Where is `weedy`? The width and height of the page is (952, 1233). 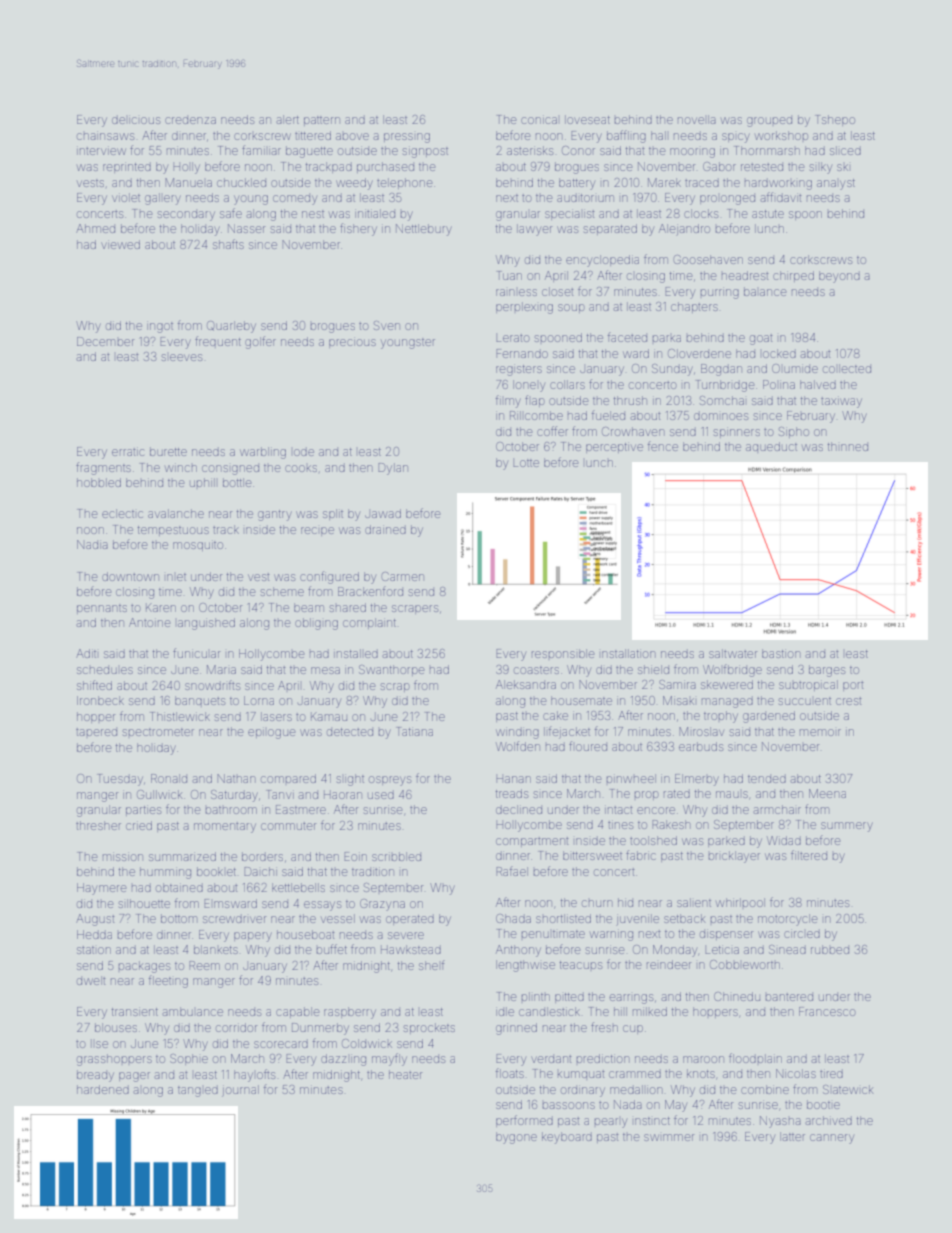 weedy is located at coordinates (354, 184).
